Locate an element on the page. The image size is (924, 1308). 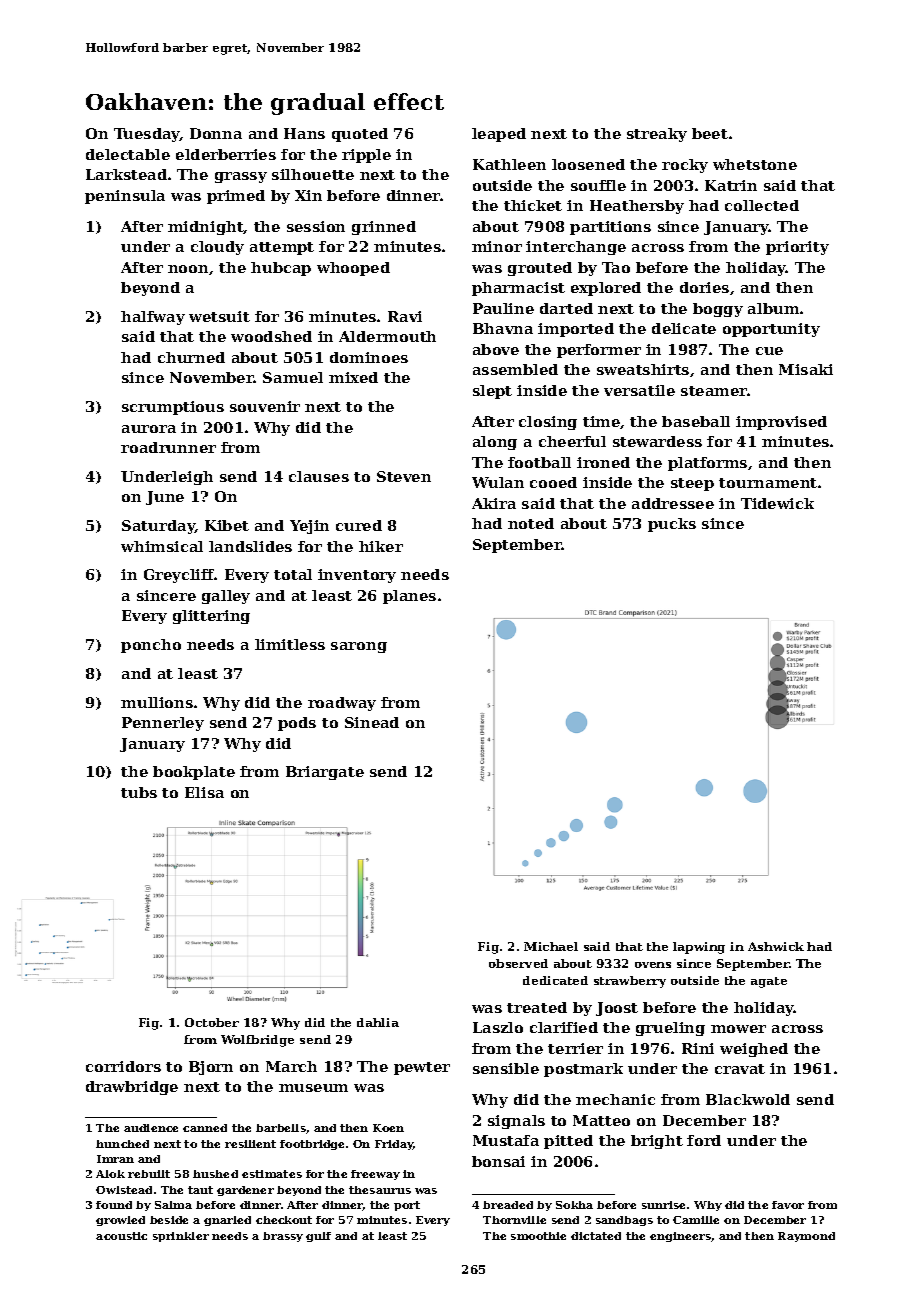
delectable is located at coordinates (128, 154).
